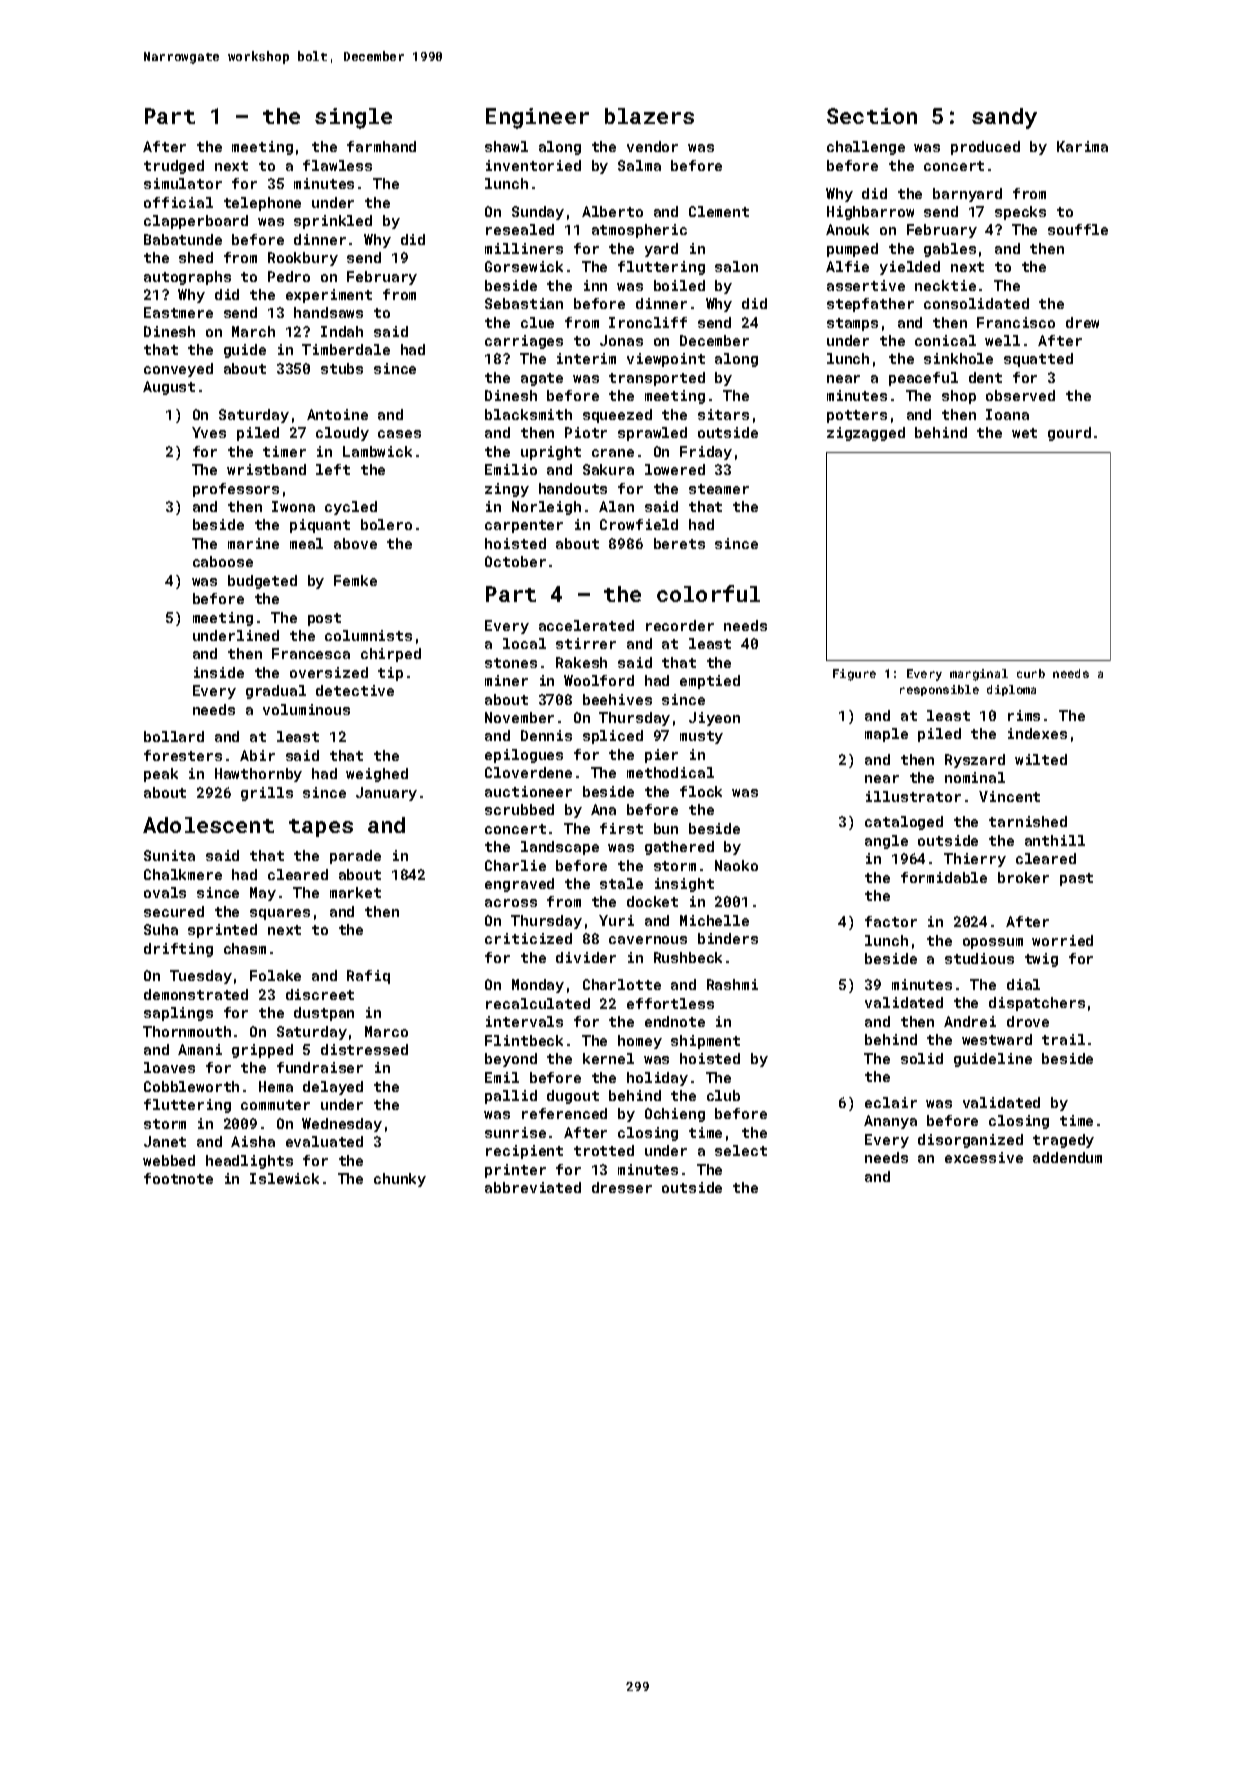 This screenshot has height=1774, width=1254. What do you see at coordinates (741, 1150) in the screenshot?
I see `select` at bounding box center [741, 1150].
